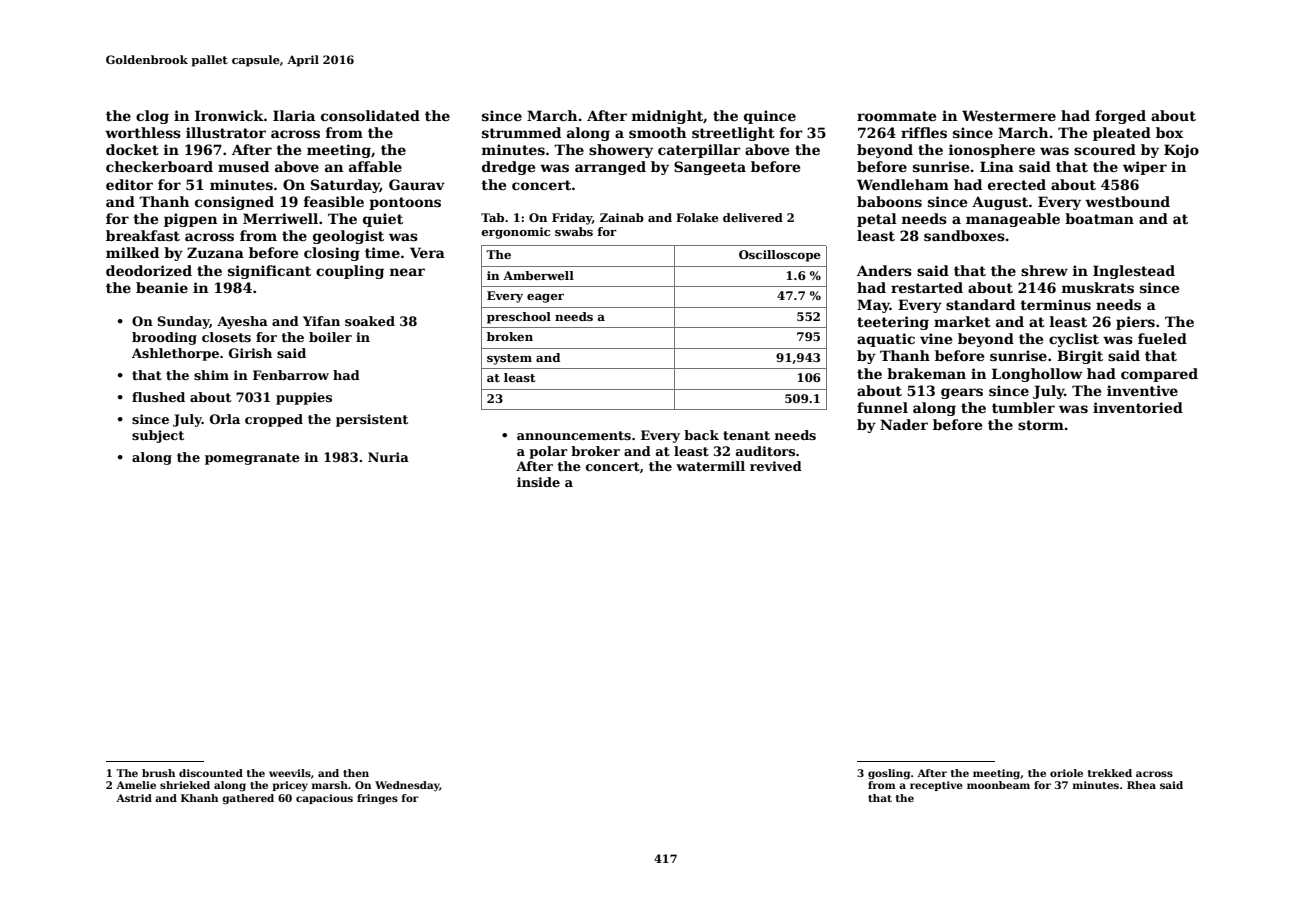 The width and height of the screenshot is (1308, 924). I want to click on Kojo, so click(1181, 151).
